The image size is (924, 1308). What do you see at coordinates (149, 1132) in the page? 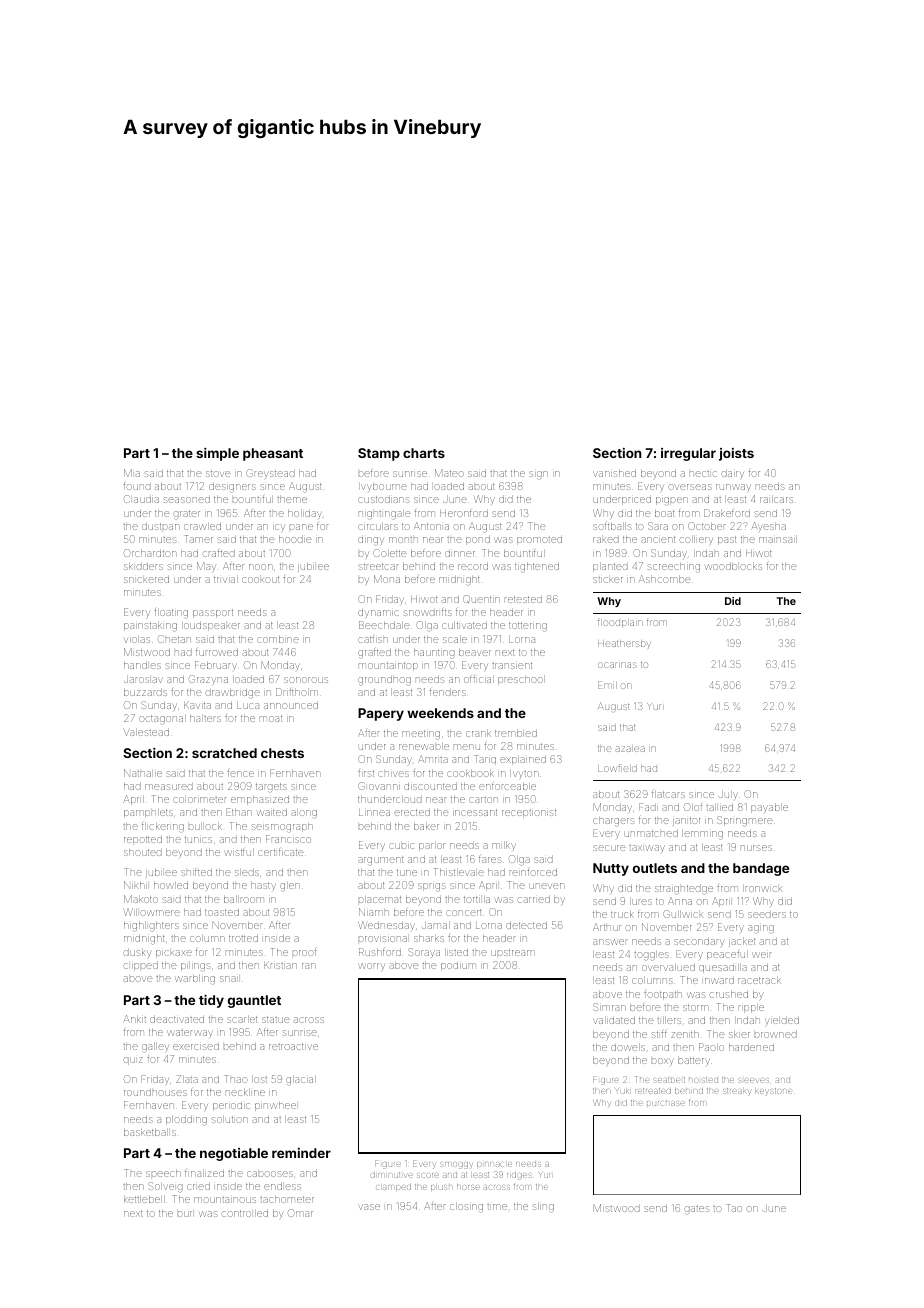
I see `basketballs` at bounding box center [149, 1132].
